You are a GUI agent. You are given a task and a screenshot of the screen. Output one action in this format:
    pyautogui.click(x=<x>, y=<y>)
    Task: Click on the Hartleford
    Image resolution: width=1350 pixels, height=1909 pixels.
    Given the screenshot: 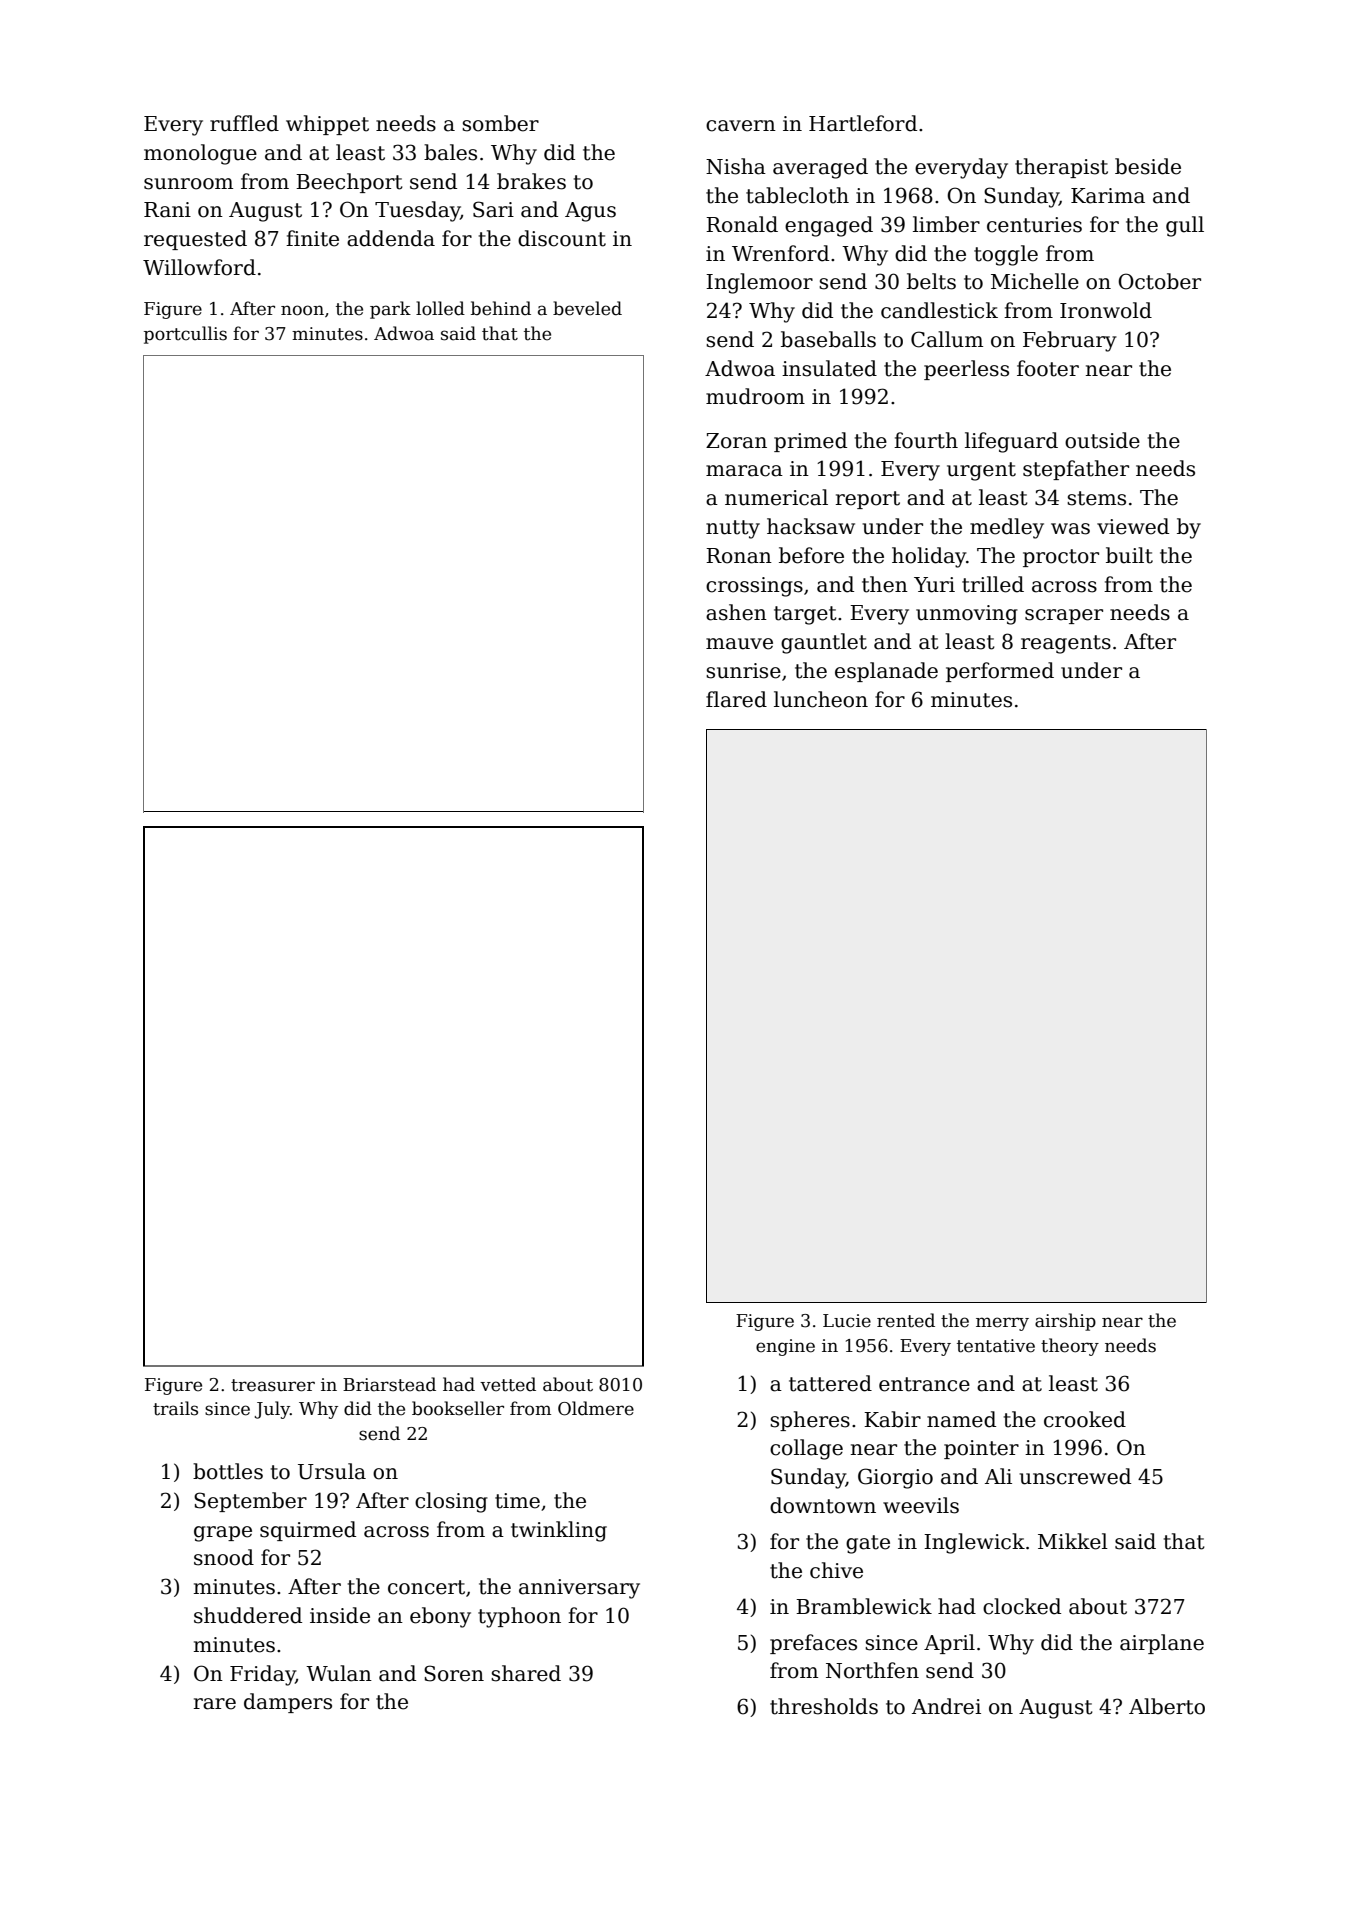 What is the action you would take?
    pyautogui.click(x=863, y=123)
